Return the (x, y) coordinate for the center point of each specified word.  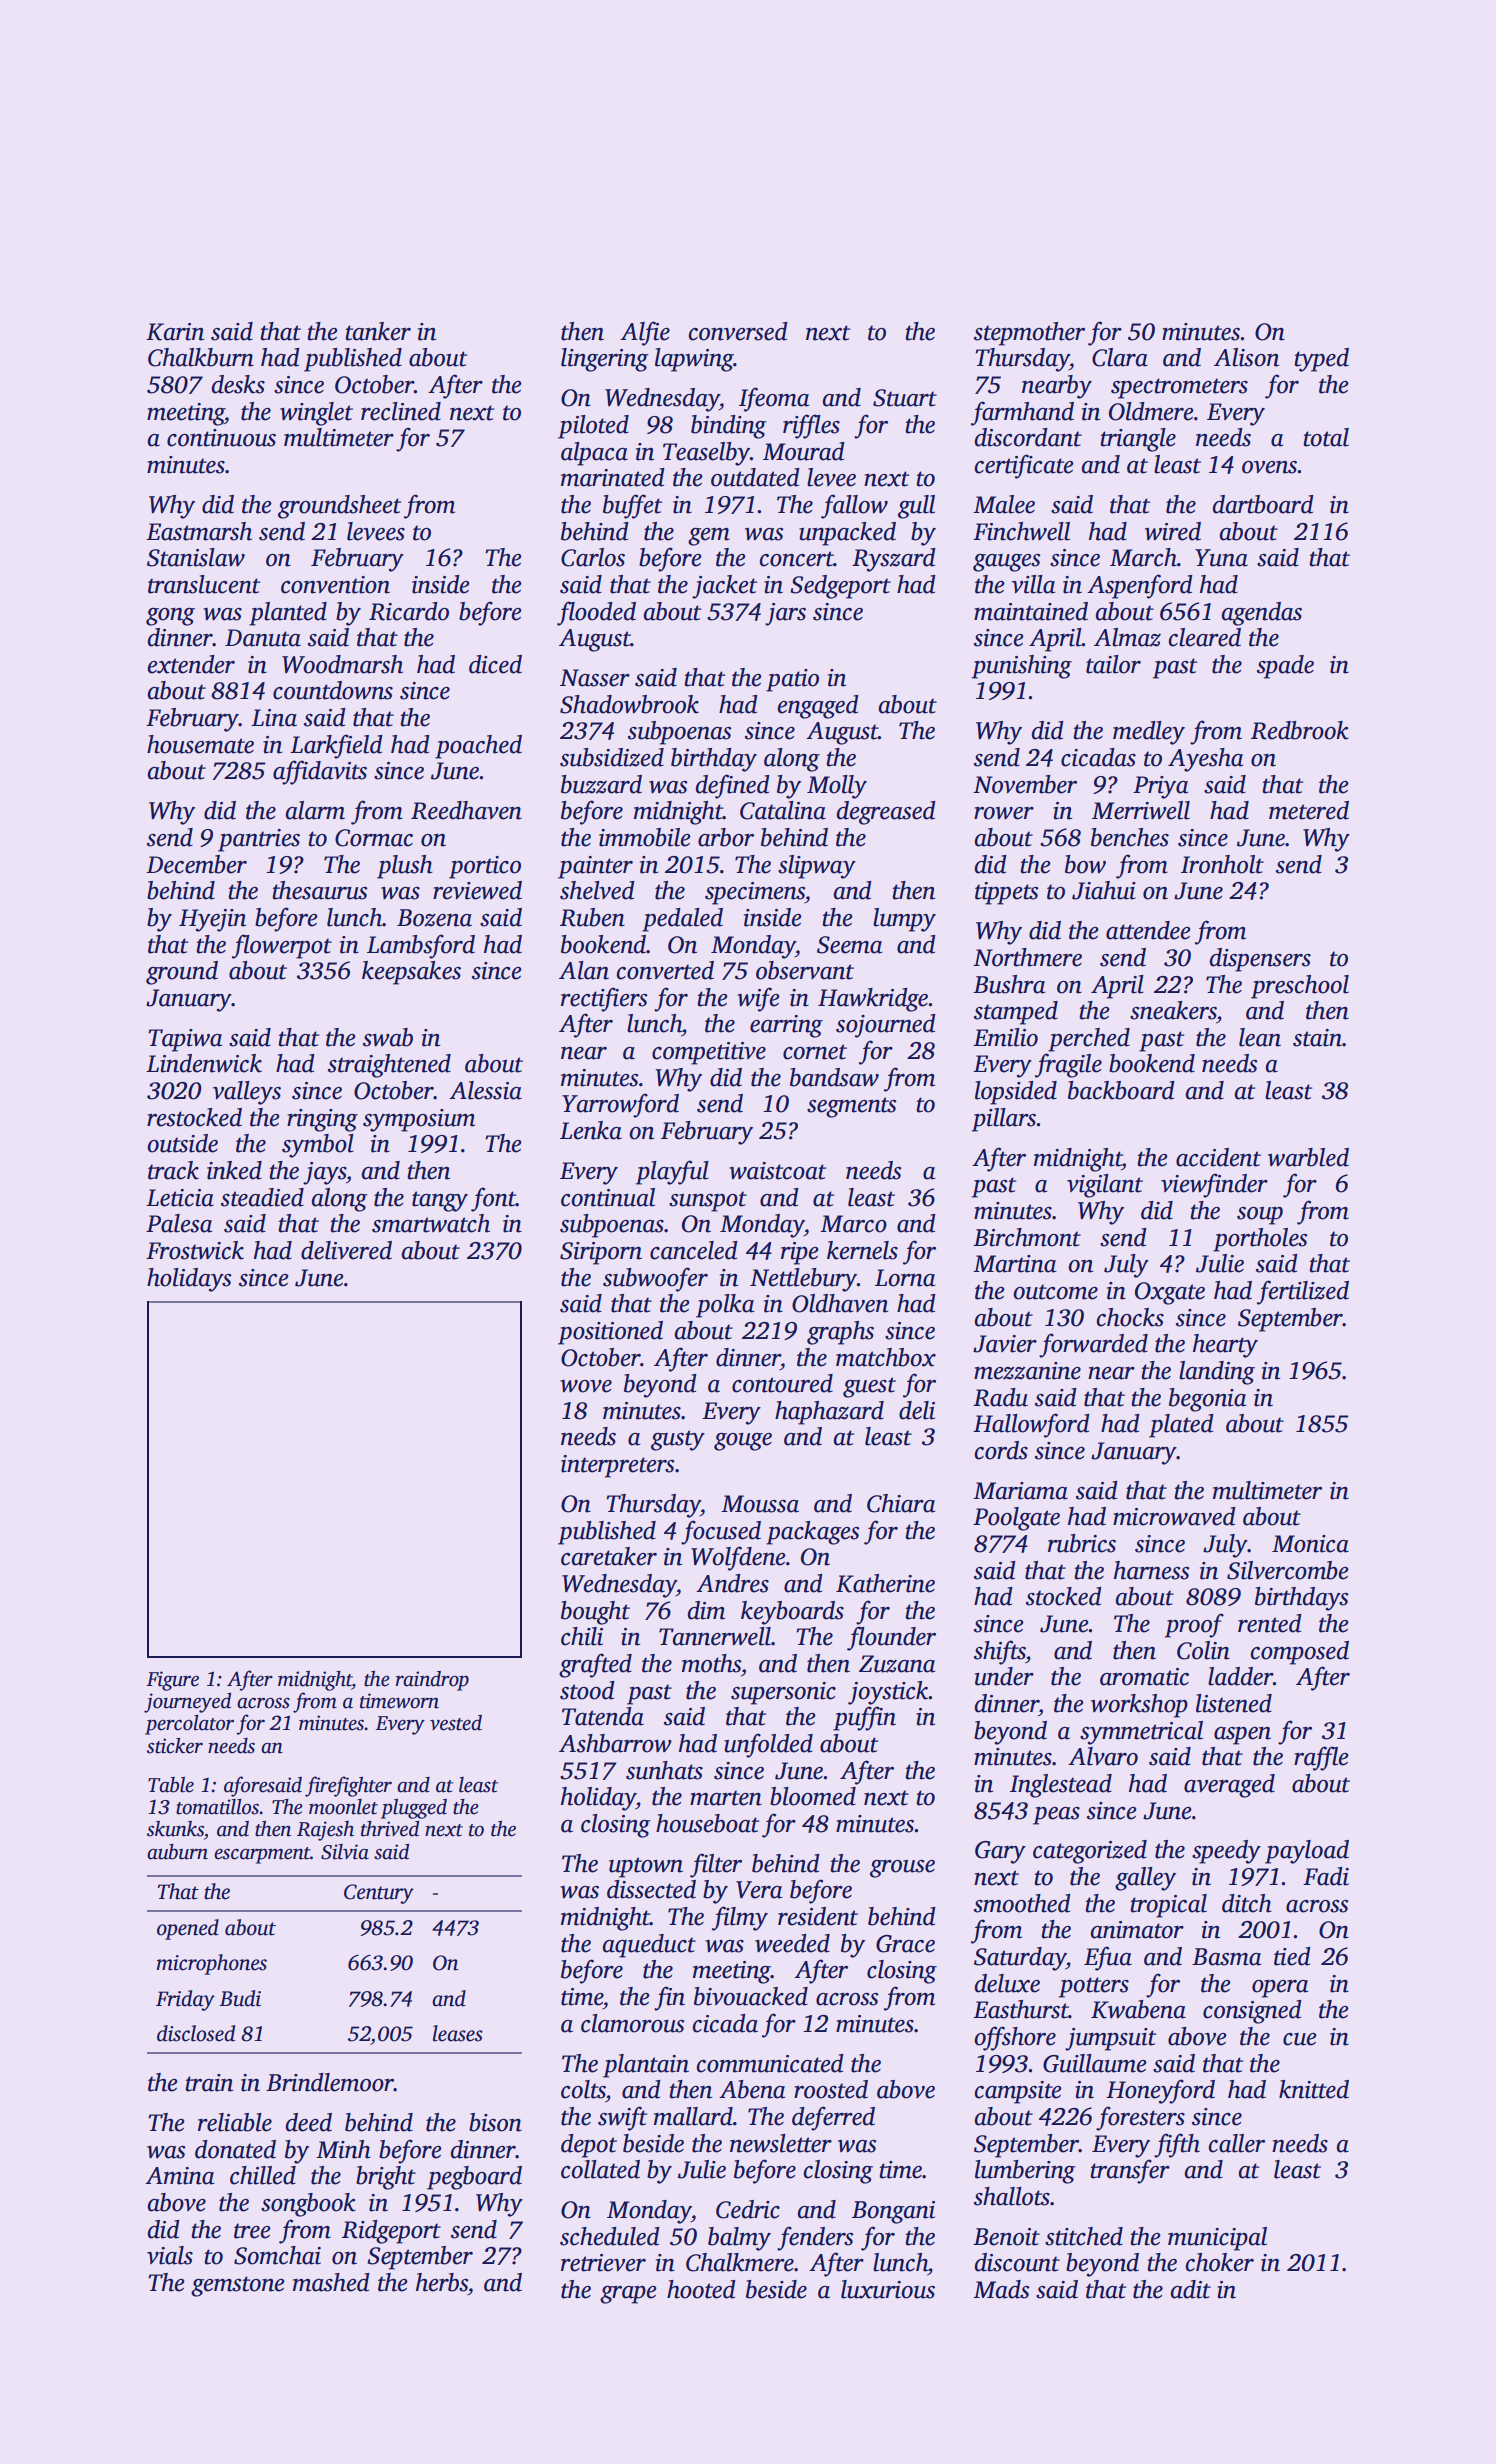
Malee (1004, 504)
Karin (175, 332)
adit (1191, 2289)
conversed (738, 331)
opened (188, 1929)
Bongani (893, 2212)
